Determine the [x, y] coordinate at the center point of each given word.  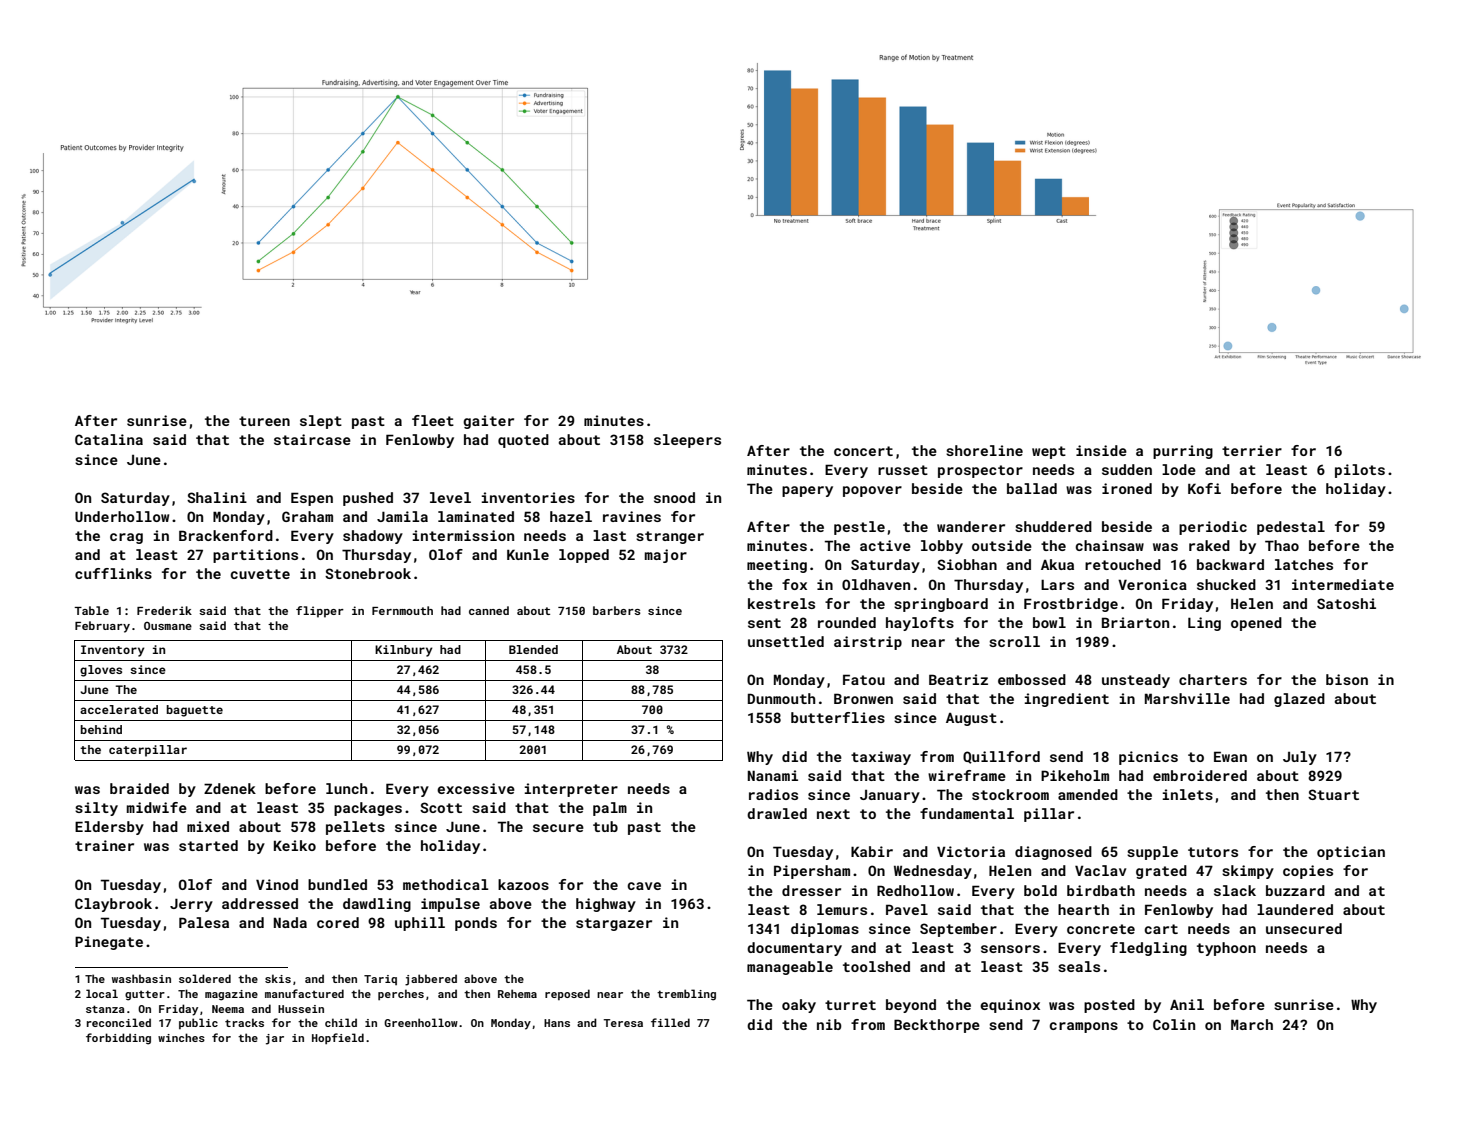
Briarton [1135, 622]
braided [139, 788]
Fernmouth [402, 610]
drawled [777, 813]
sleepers [687, 441]
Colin [1174, 1024]
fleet [433, 420]
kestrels [781, 603]
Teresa [623, 1023]
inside [1101, 450]
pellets [355, 828]
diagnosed [1053, 853]
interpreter [571, 790]
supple [1152, 853]
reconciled [119, 1022]
